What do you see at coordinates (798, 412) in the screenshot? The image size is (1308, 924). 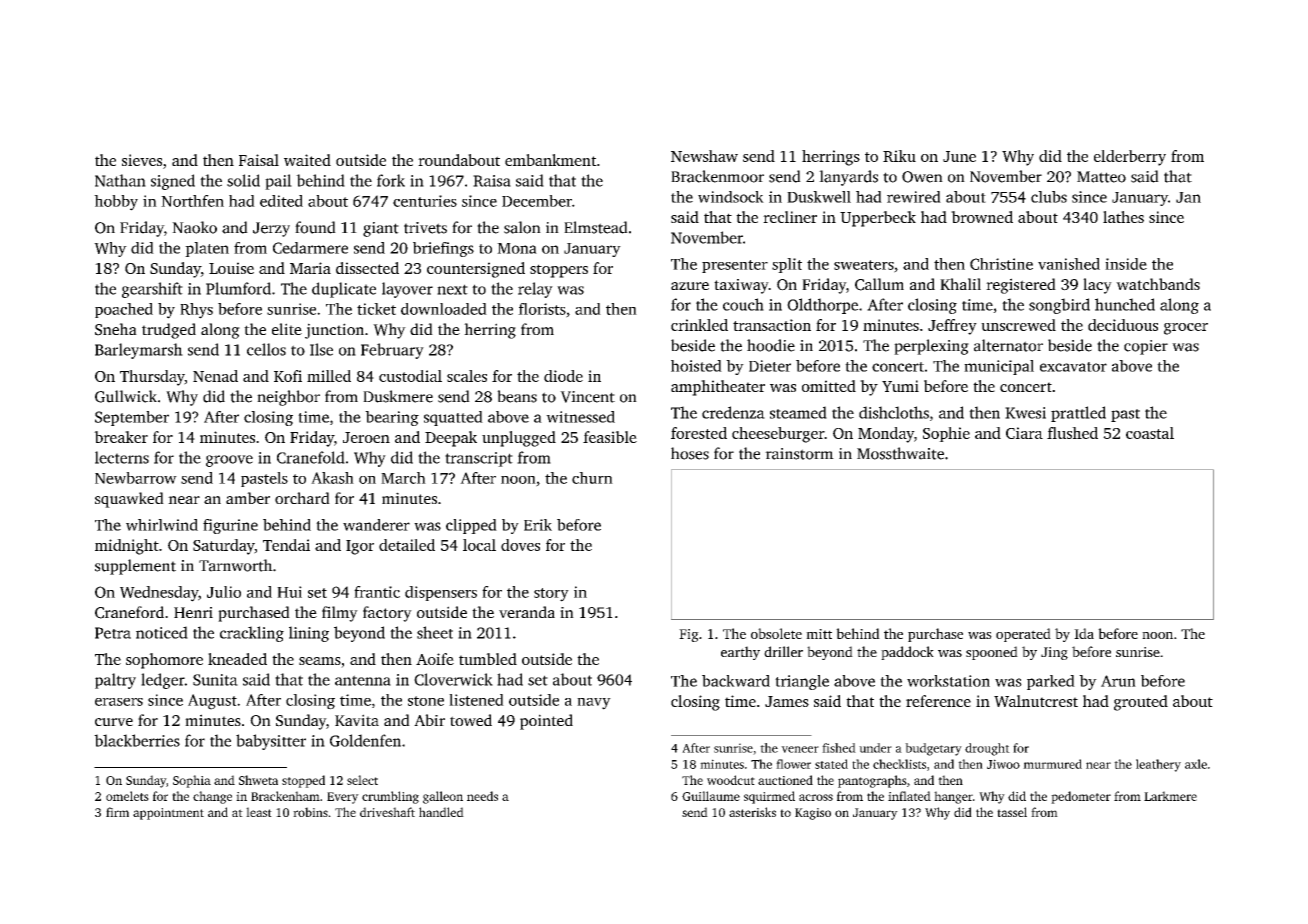 I see `steamed` at bounding box center [798, 412].
